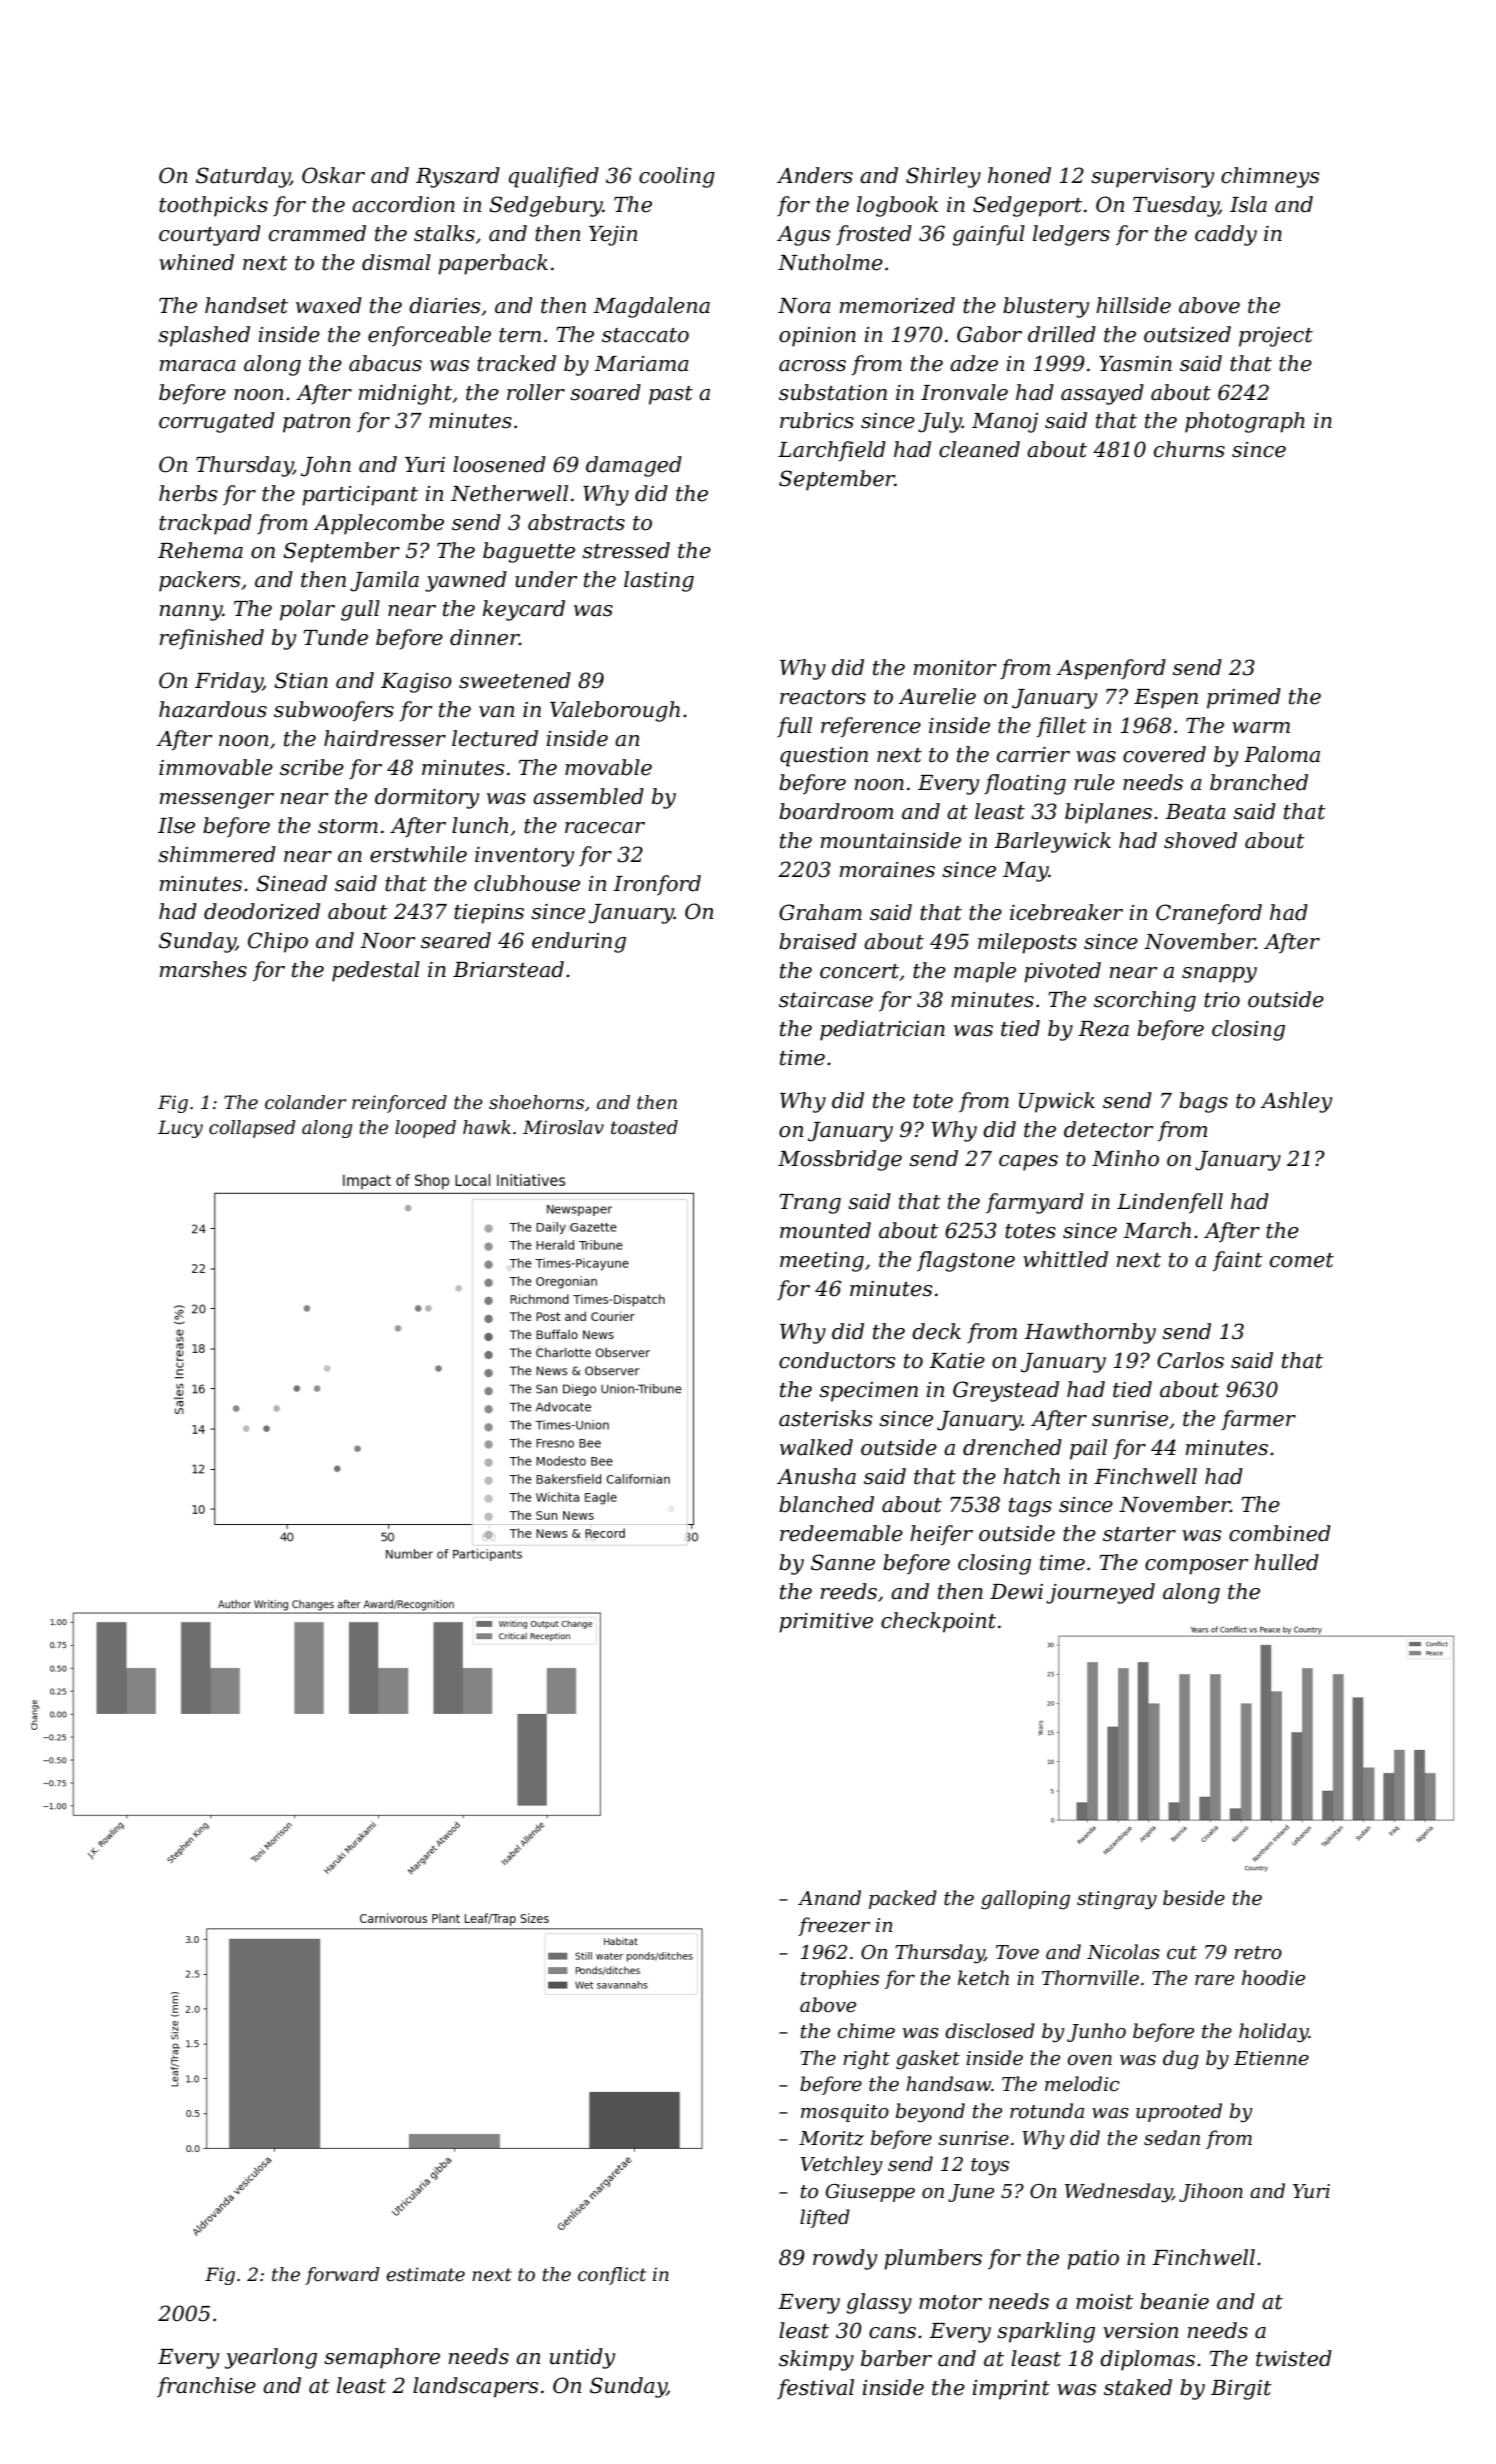 The image size is (1496, 2464). I want to click on Chipo, so click(278, 942).
